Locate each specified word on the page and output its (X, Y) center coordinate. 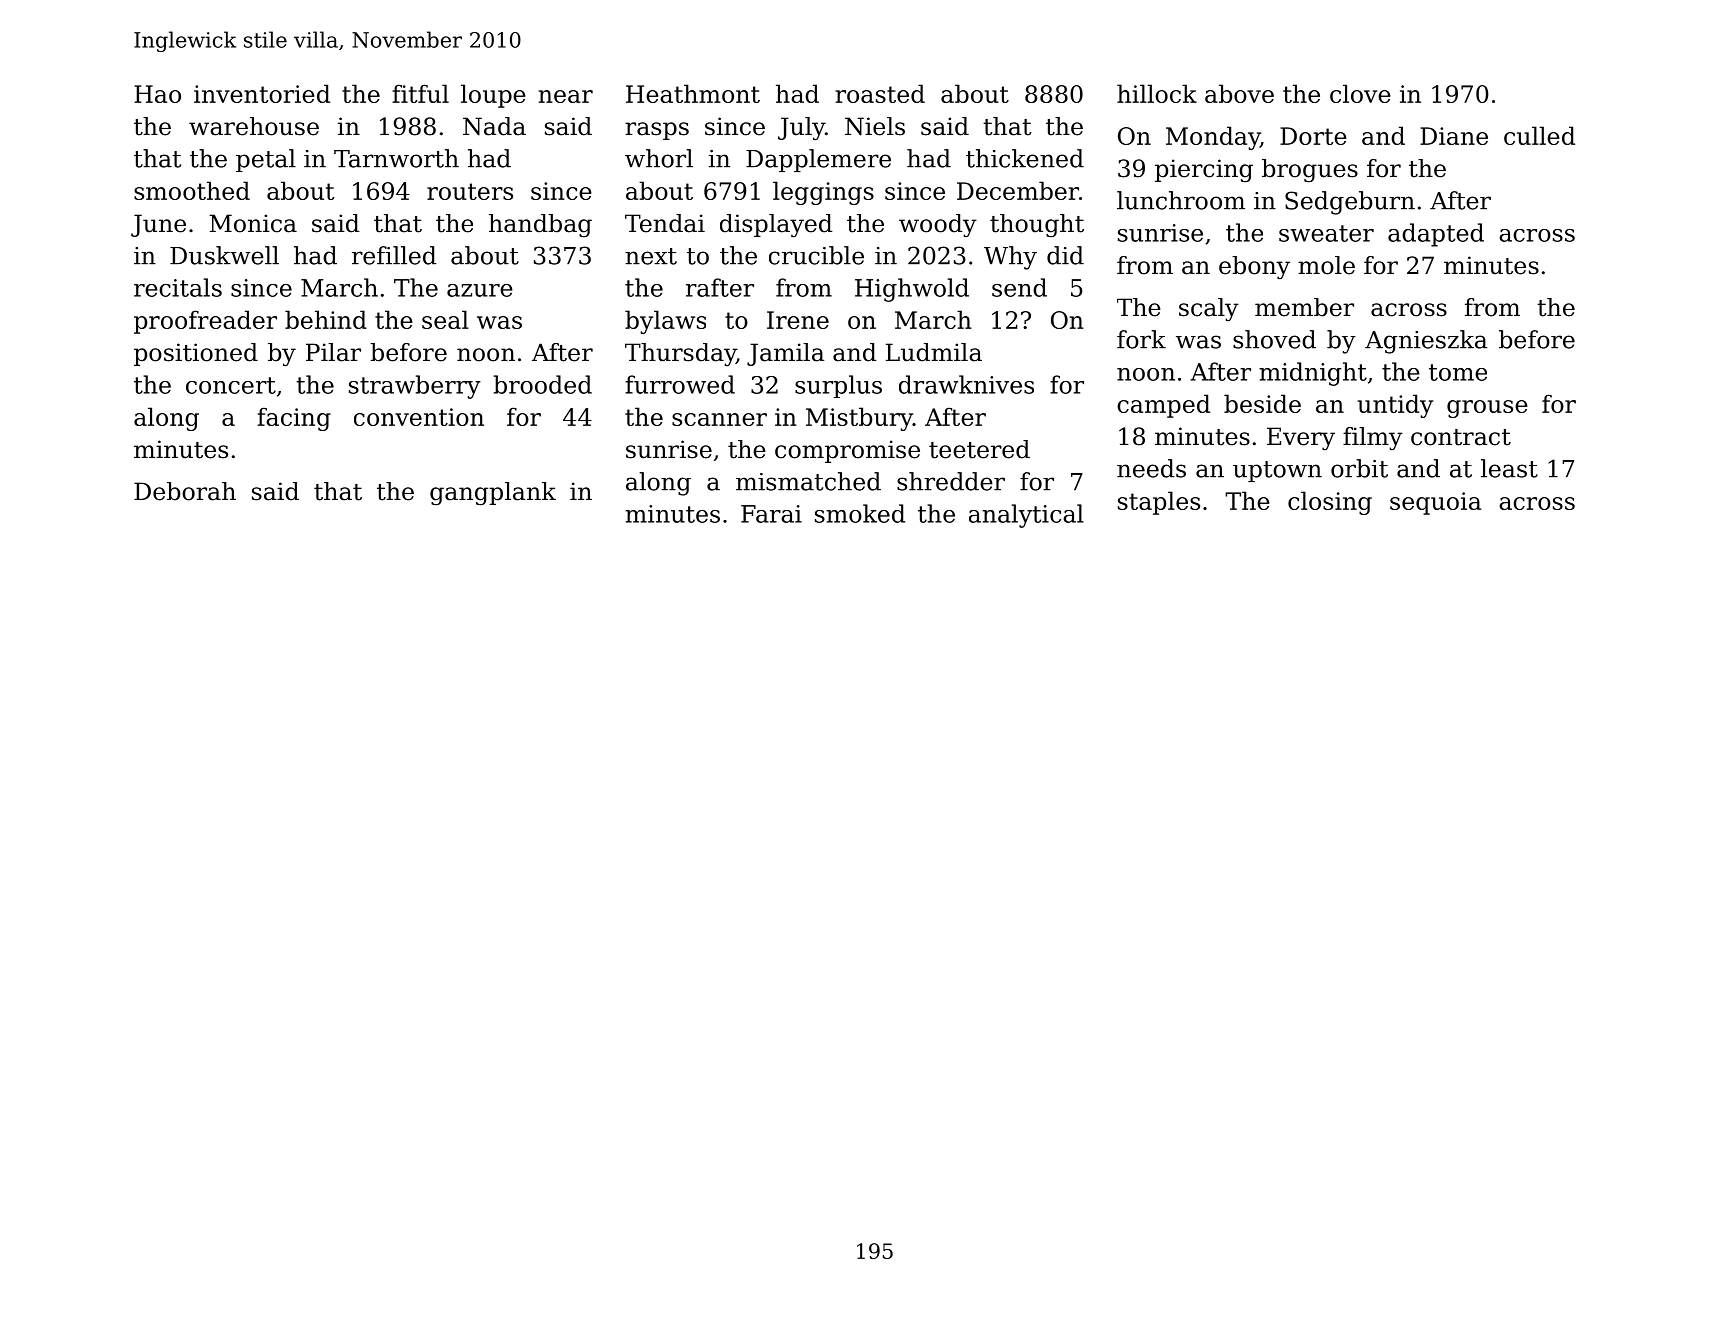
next (651, 256)
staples (1159, 503)
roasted (880, 93)
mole (1326, 265)
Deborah (185, 491)
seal (445, 319)
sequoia (1435, 503)
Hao (157, 94)
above (1239, 93)
